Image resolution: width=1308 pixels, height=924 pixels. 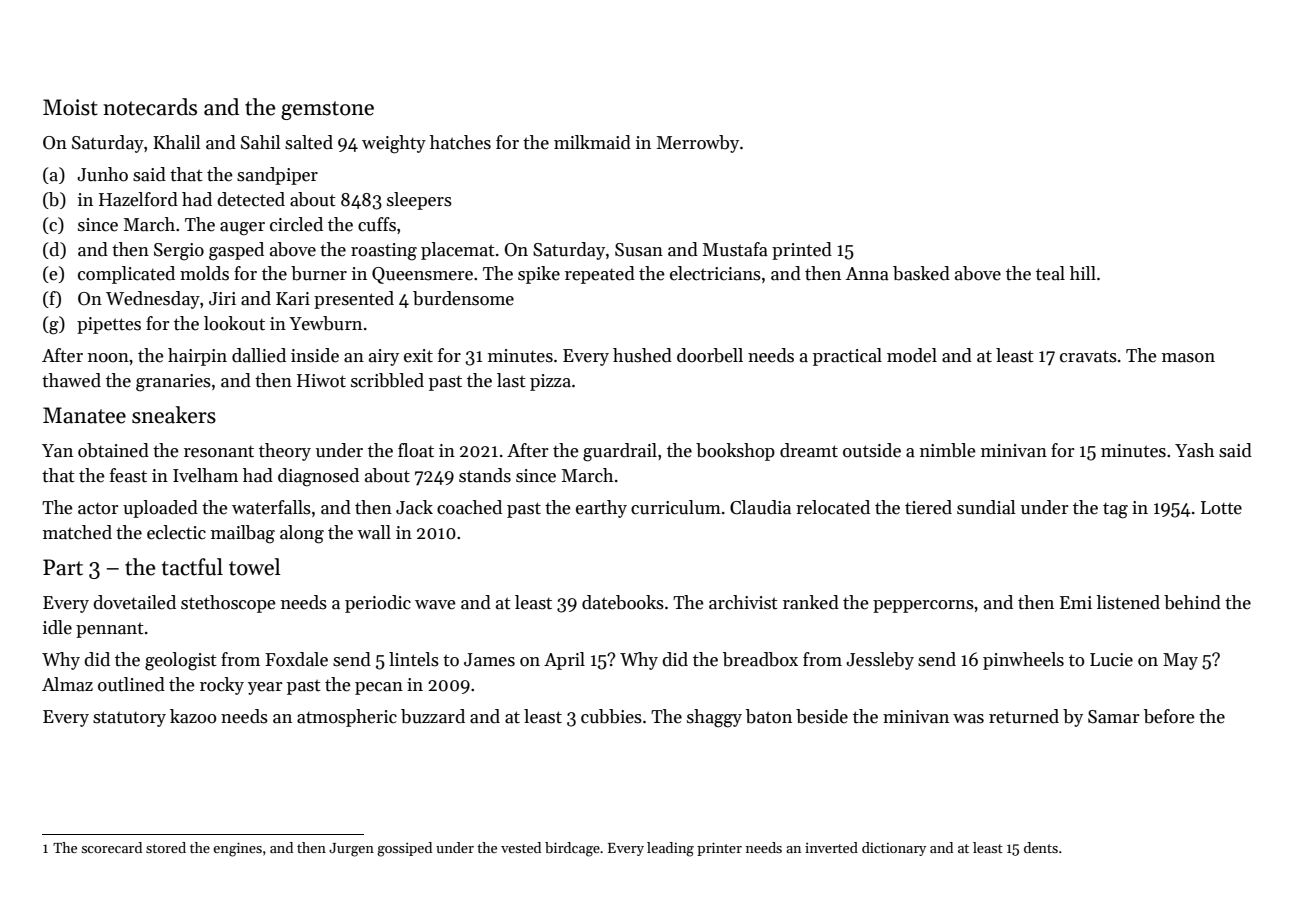 What do you see at coordinates (296, 659) in the image?
I see `Foxdale` at bounding box center [296, 659].
